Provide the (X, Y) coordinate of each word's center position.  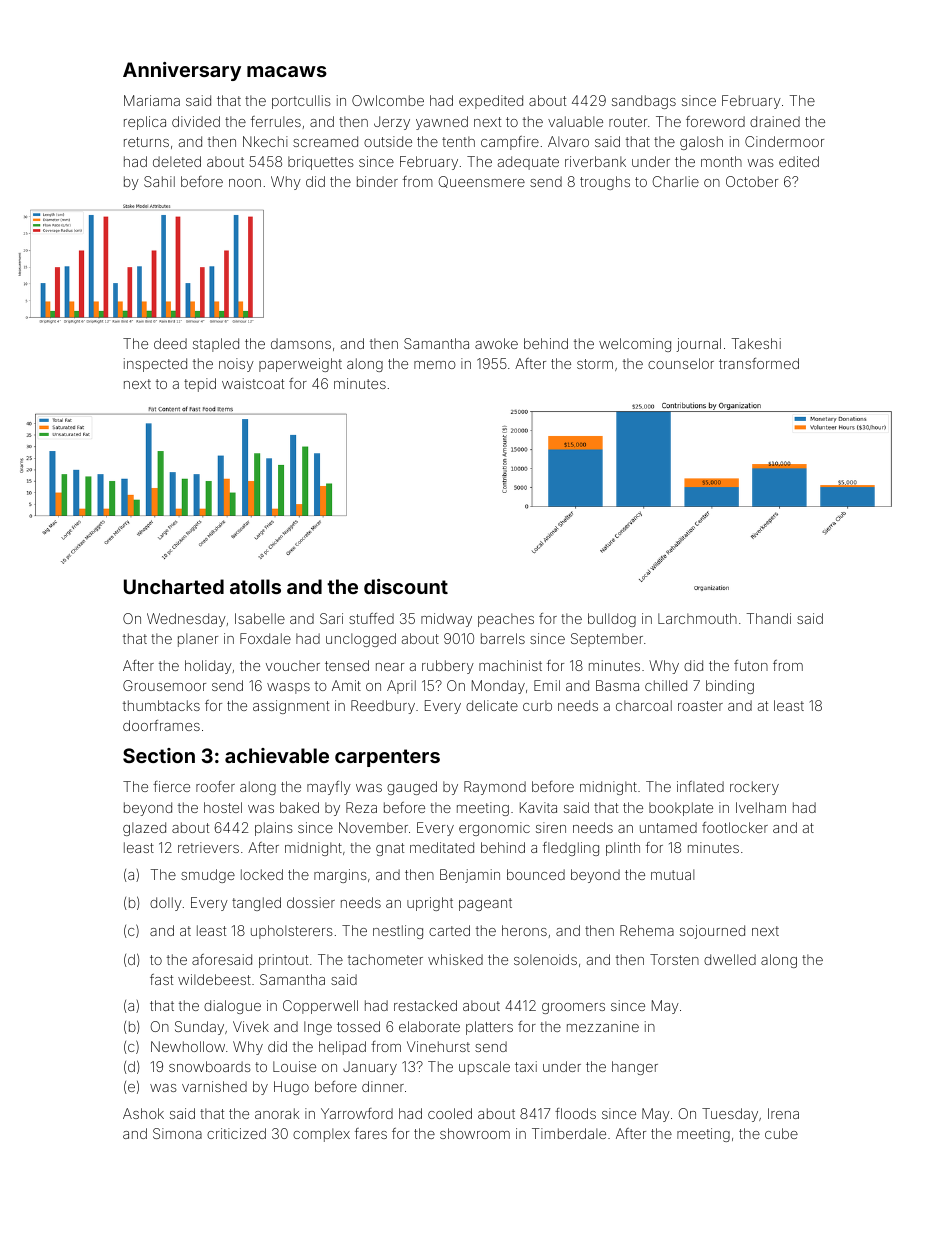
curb (537, 705)
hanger (635, 1068)
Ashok (143, 1113)
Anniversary (182, 71)
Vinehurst (438, 1046)
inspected (155, 365)
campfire (510, 143)
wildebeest (214, 979)
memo (435, 365)
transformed (759, 363)
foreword (715, 121)
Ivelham (761, 807)
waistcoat (253, 383)
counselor (681, 363)
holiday (208, 667)
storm (595, 364)
